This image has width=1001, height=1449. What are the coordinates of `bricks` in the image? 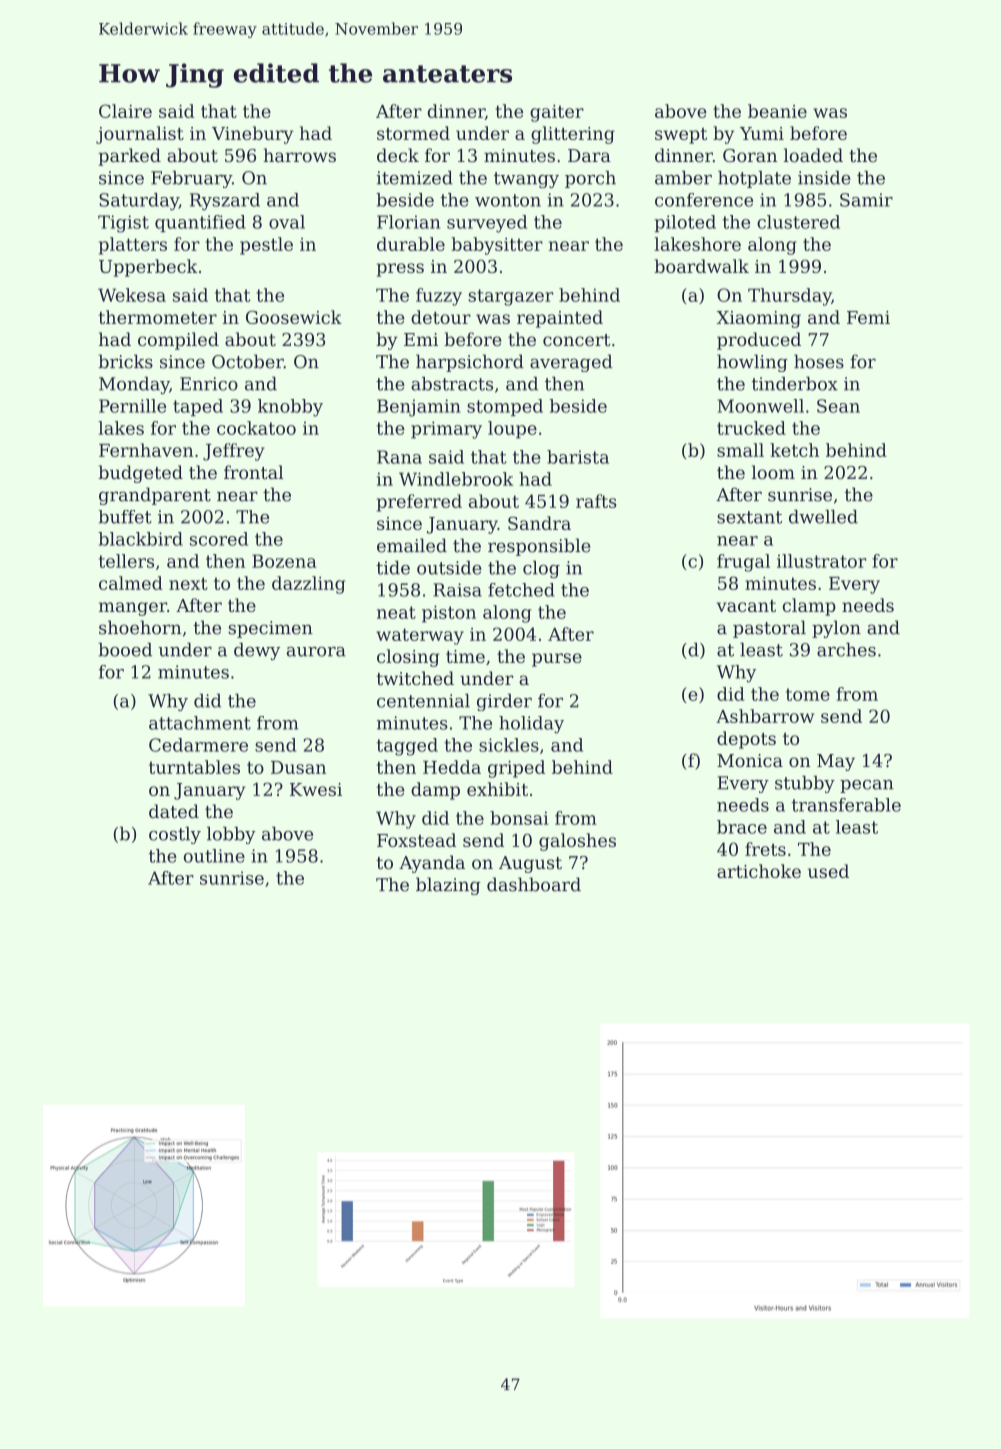 It's located at (125, 361).
